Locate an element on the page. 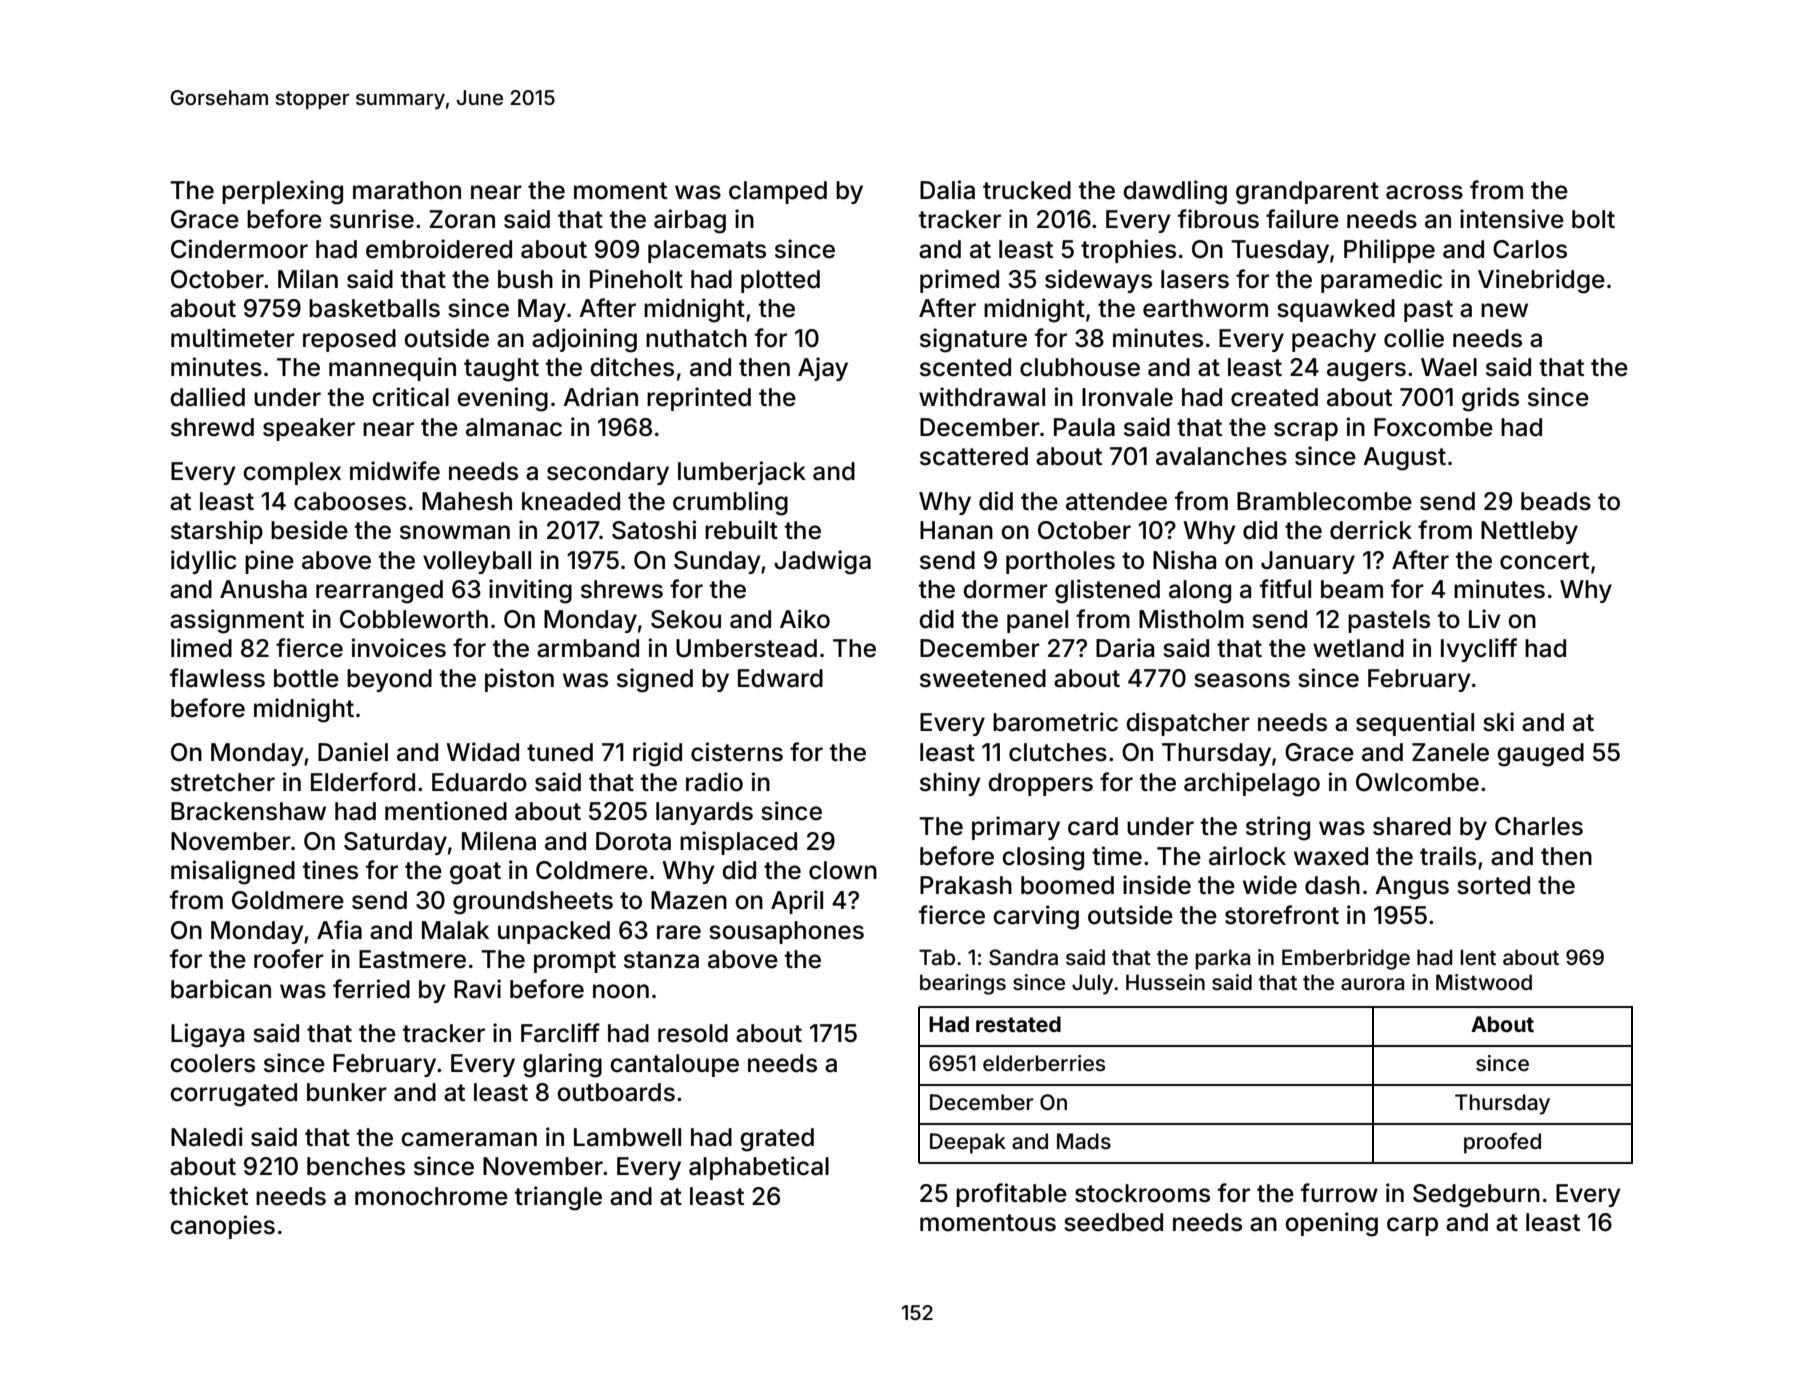 This page has width=1802, height=1392. Sandra is located at coordinates (1023, 957).
